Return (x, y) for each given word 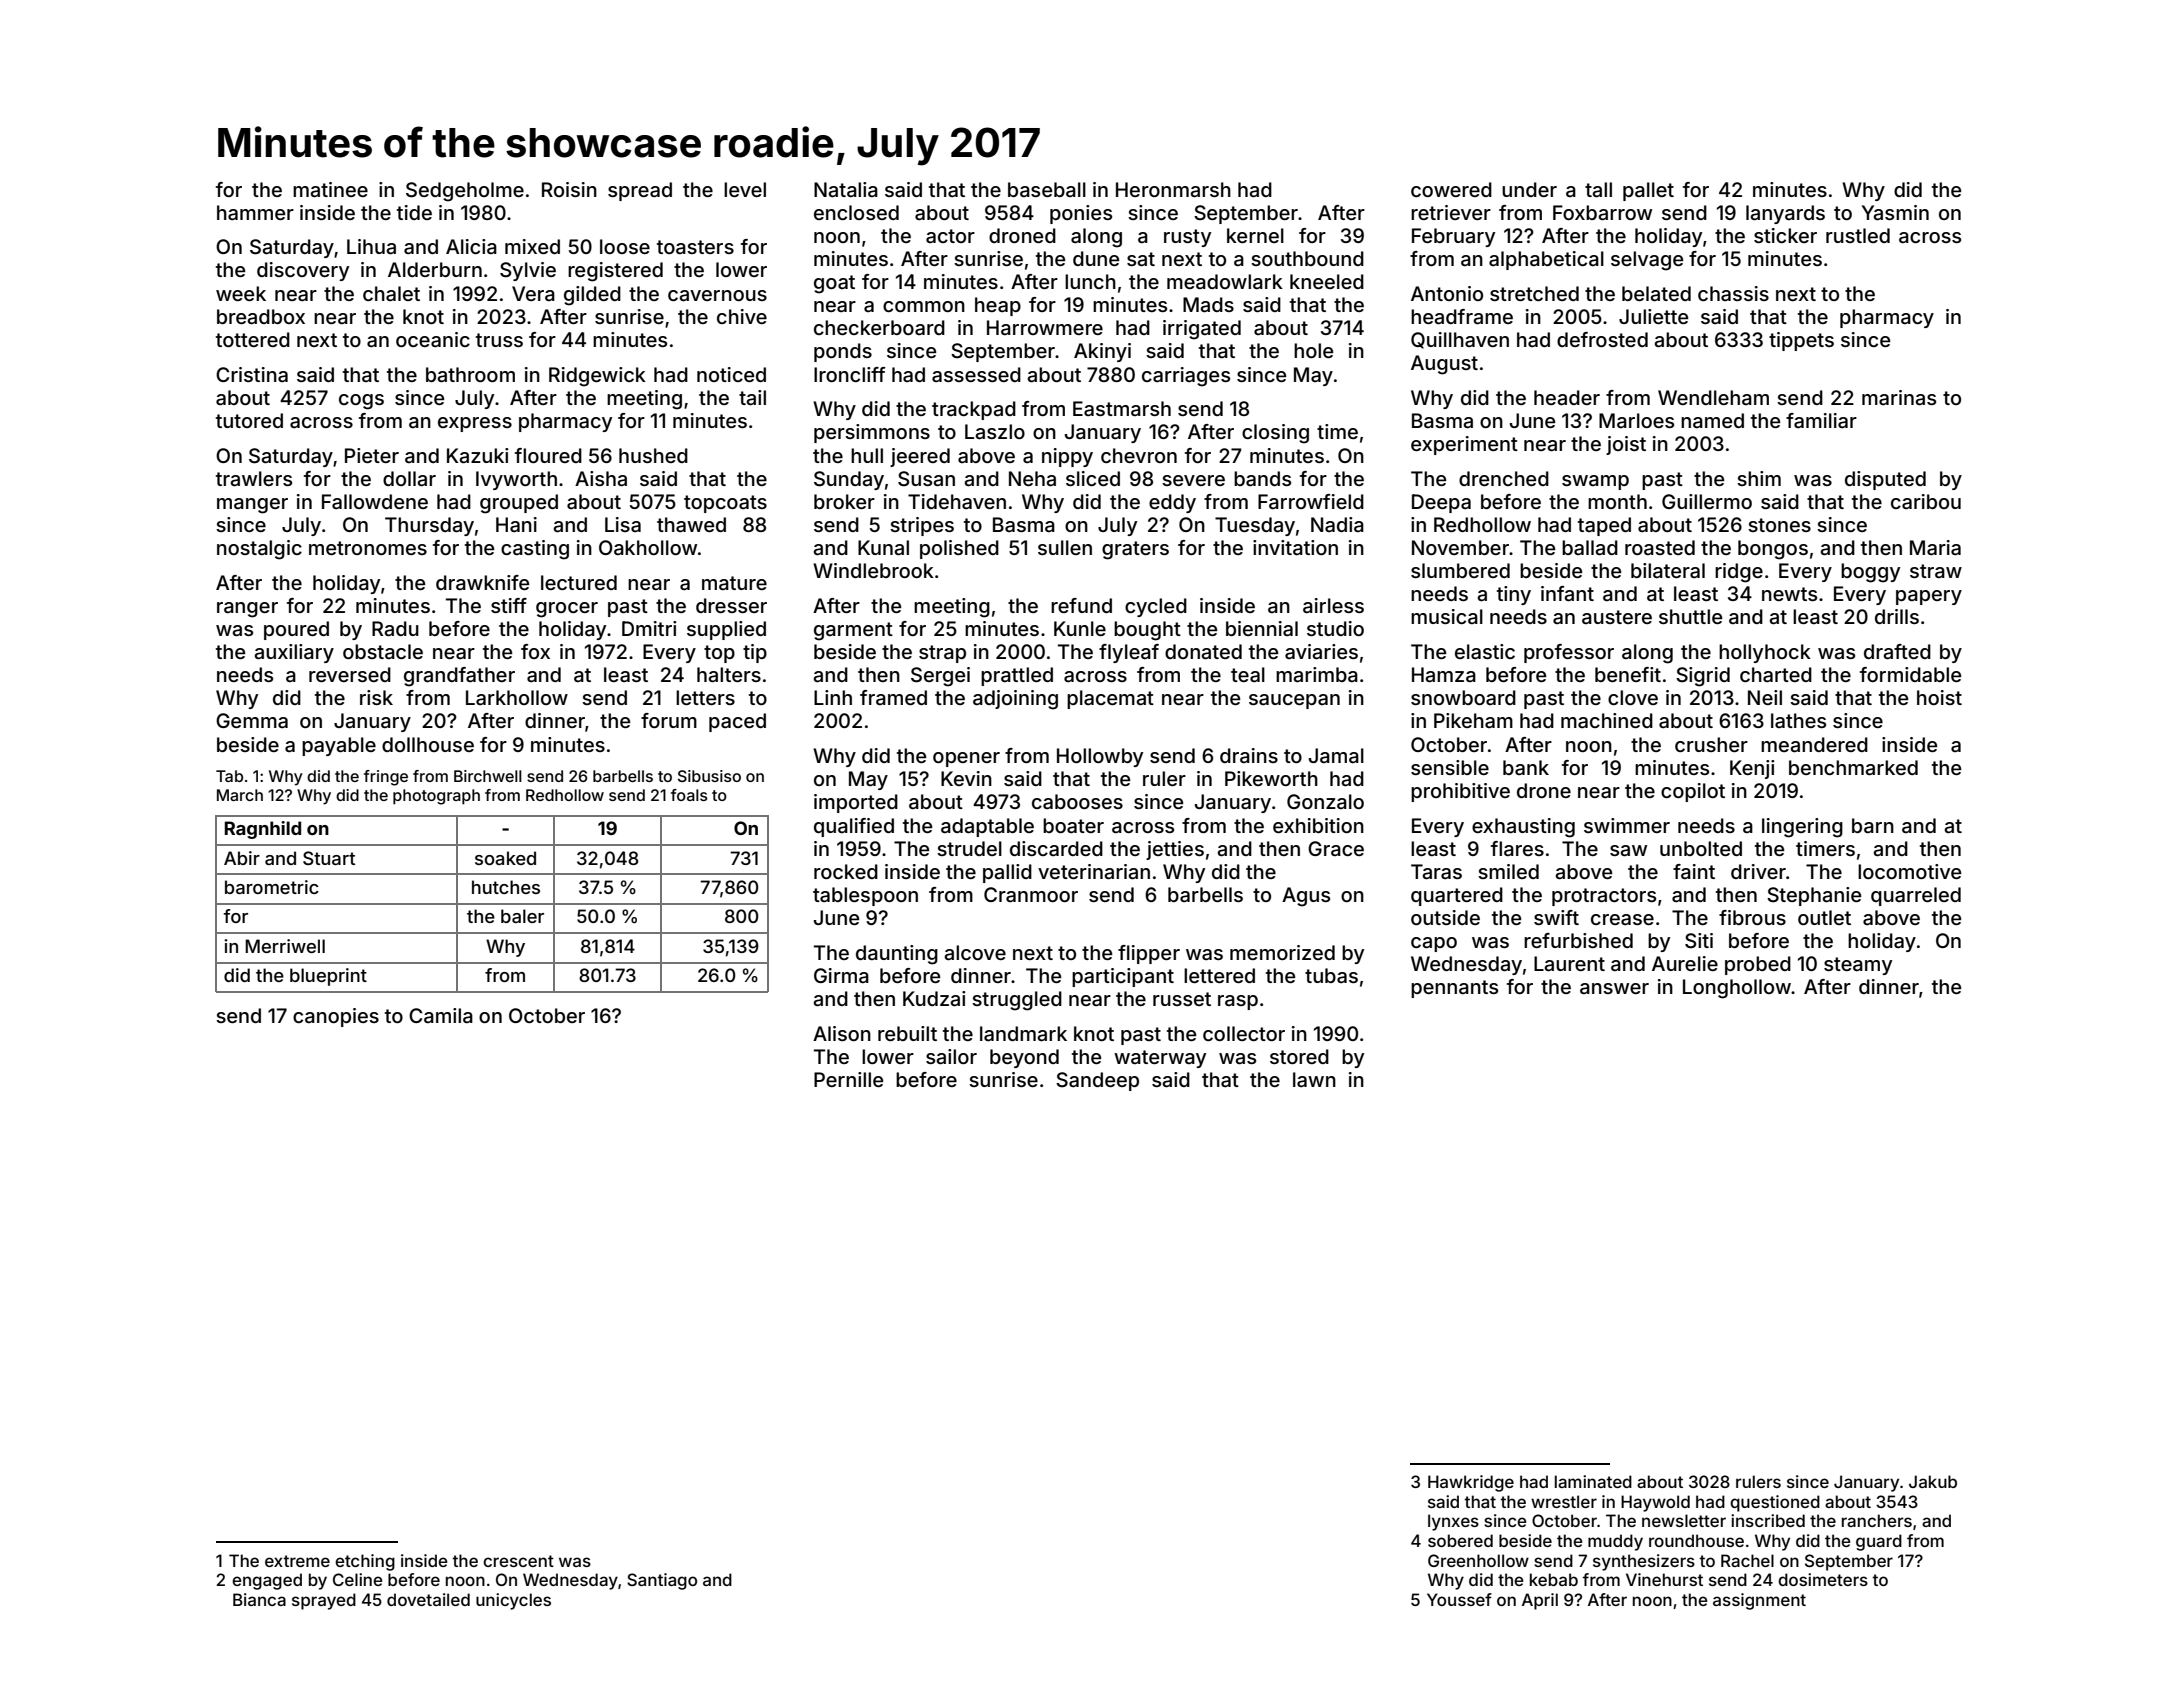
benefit (1628, 674)
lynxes (1453, 1522)
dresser (731, 605)
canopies (336, 1017)
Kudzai (934, 999)
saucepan (1294, 701)
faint (1694, 871)
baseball (1047, 189)
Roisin (569, 189)
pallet (1648, 191)
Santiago (662, 1581)
